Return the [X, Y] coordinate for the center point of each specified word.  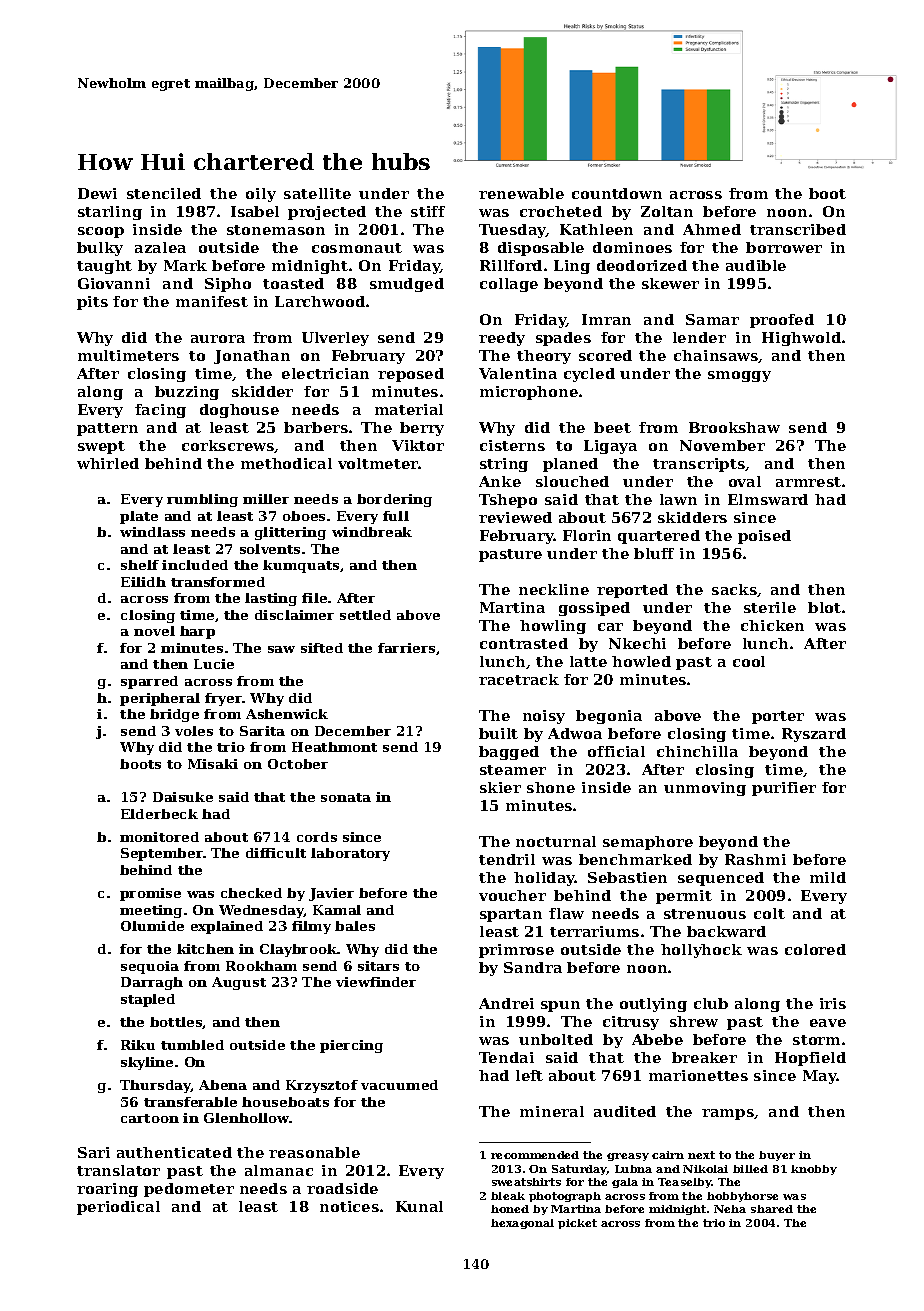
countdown [617, 193]
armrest [808, 482]
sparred [149, 682]
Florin [587, 535]
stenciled [164, 193]
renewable [521, 193]
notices [349, 1206]
